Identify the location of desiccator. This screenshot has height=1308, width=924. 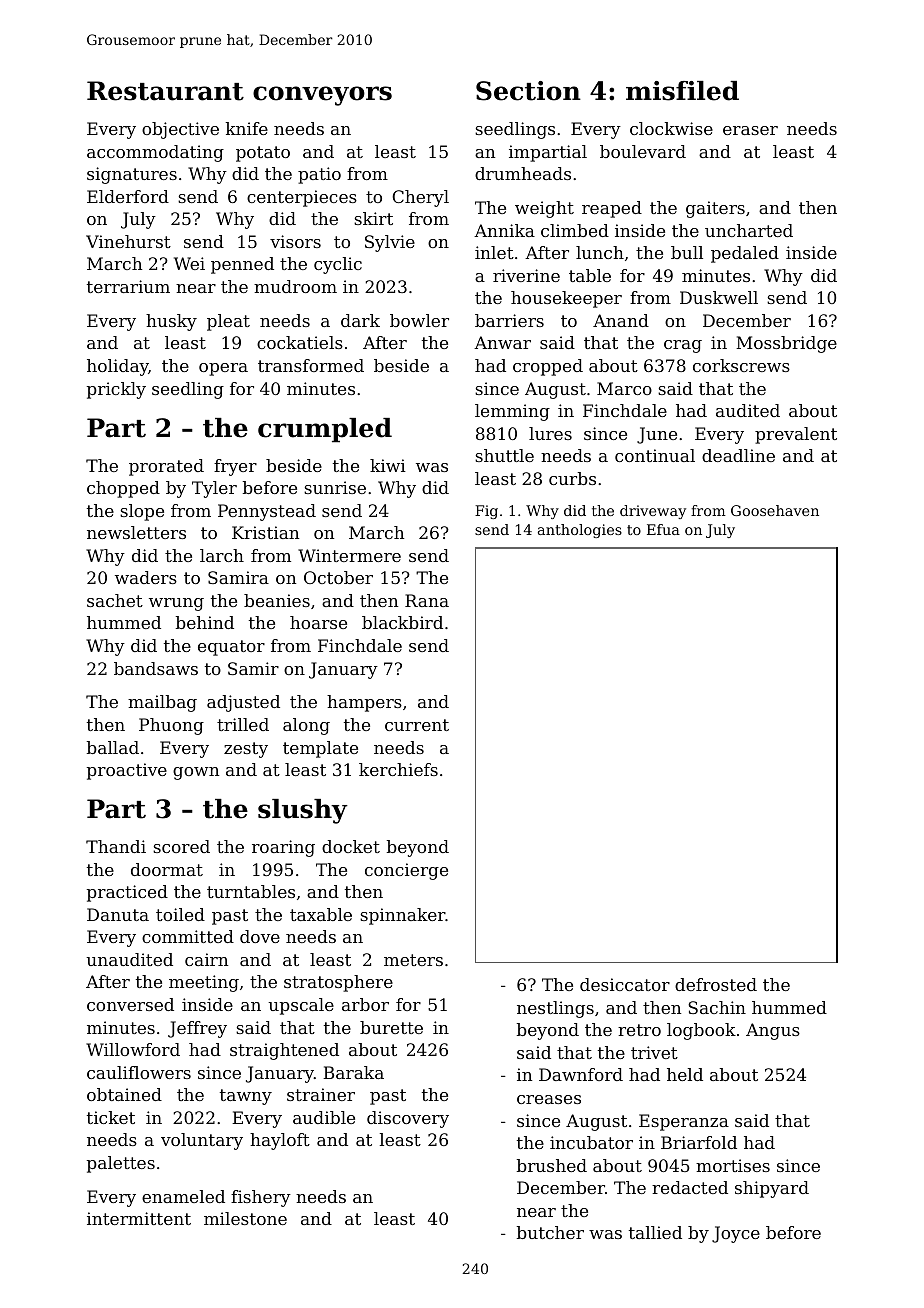
(625, 984).
